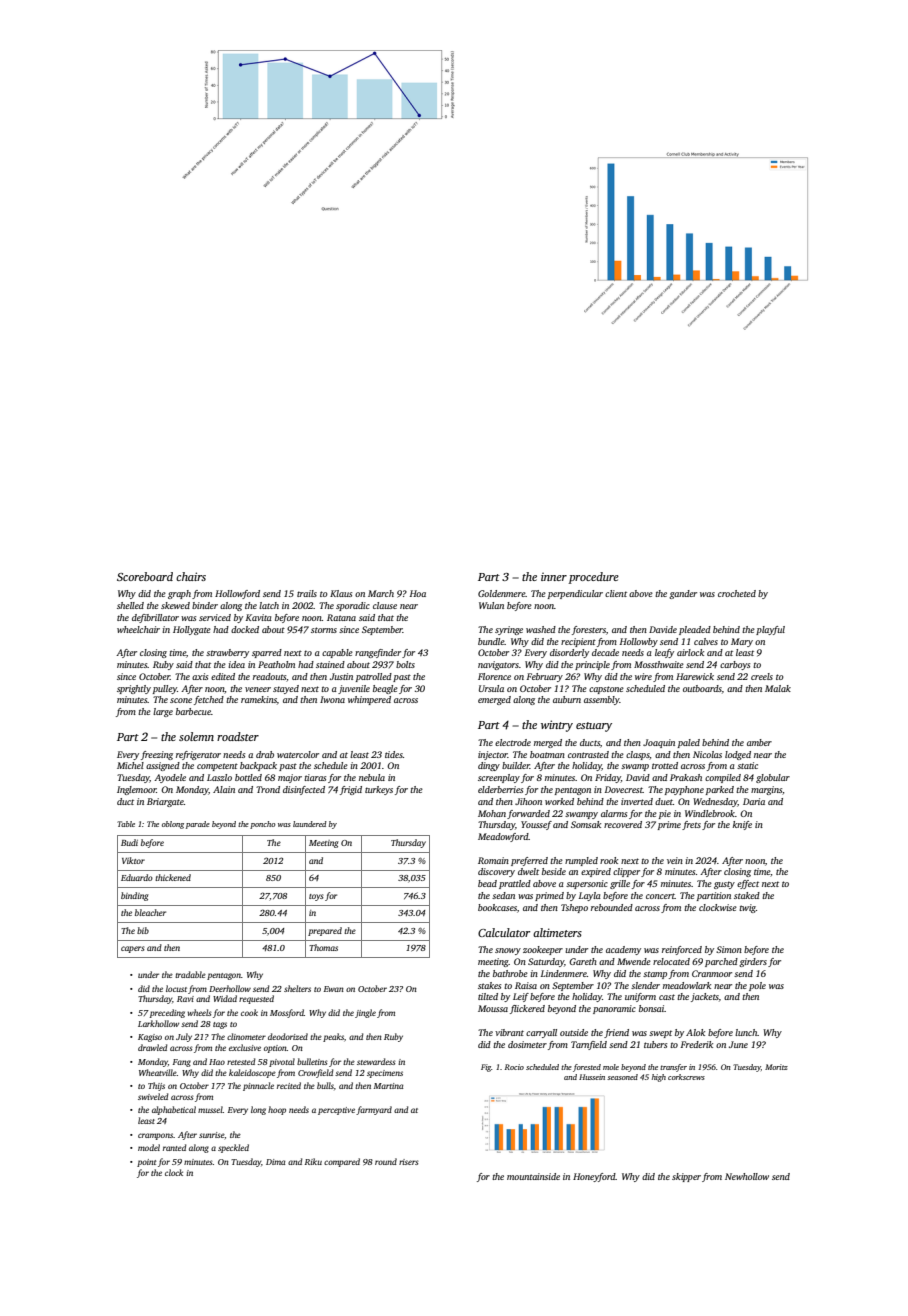 The height and width of the screenshot is (1316, 908). I want to click on Wulan, so click(491, 605).
